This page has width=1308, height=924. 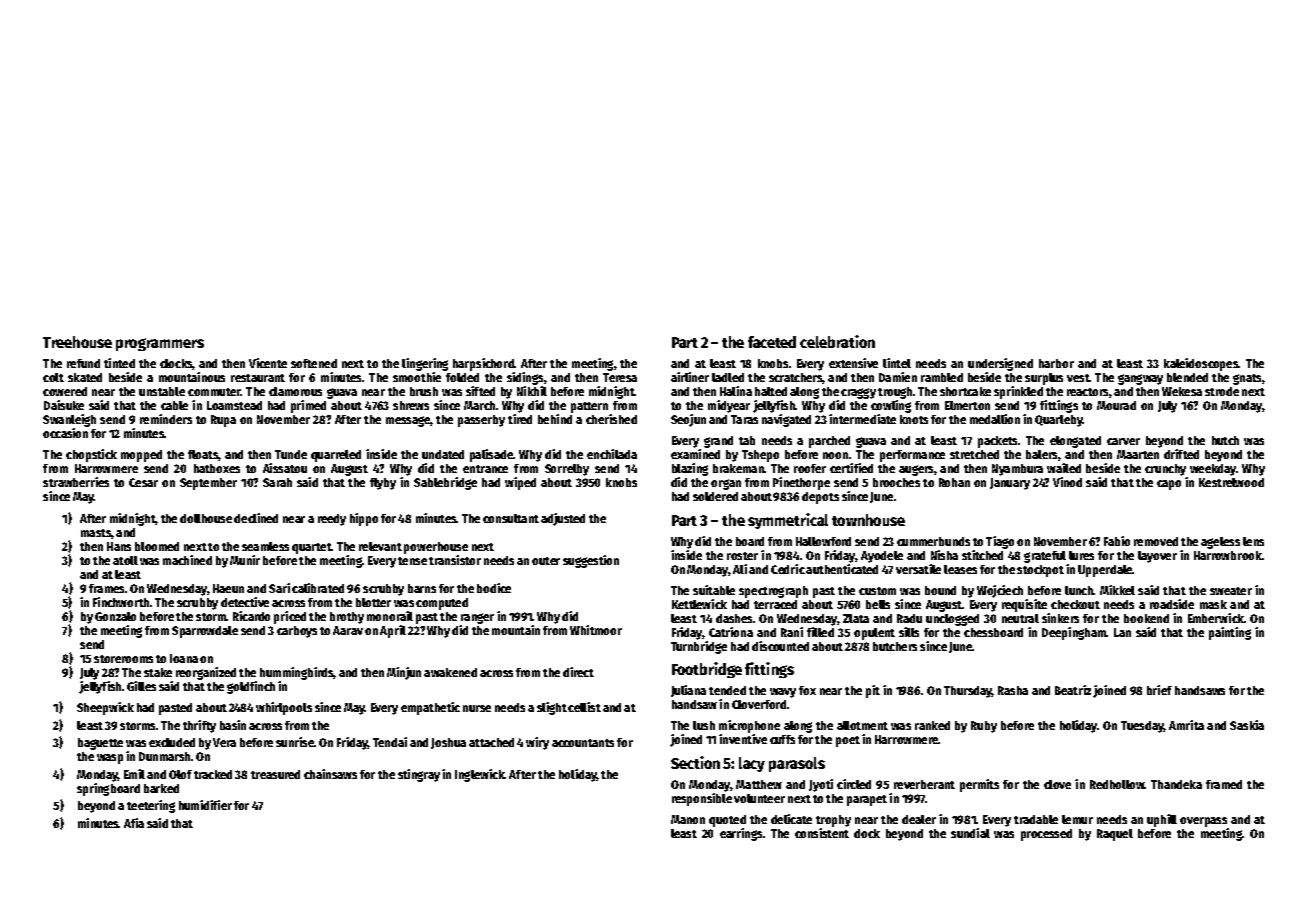 I want to click on Ioana, so click(x=184, y=658).
